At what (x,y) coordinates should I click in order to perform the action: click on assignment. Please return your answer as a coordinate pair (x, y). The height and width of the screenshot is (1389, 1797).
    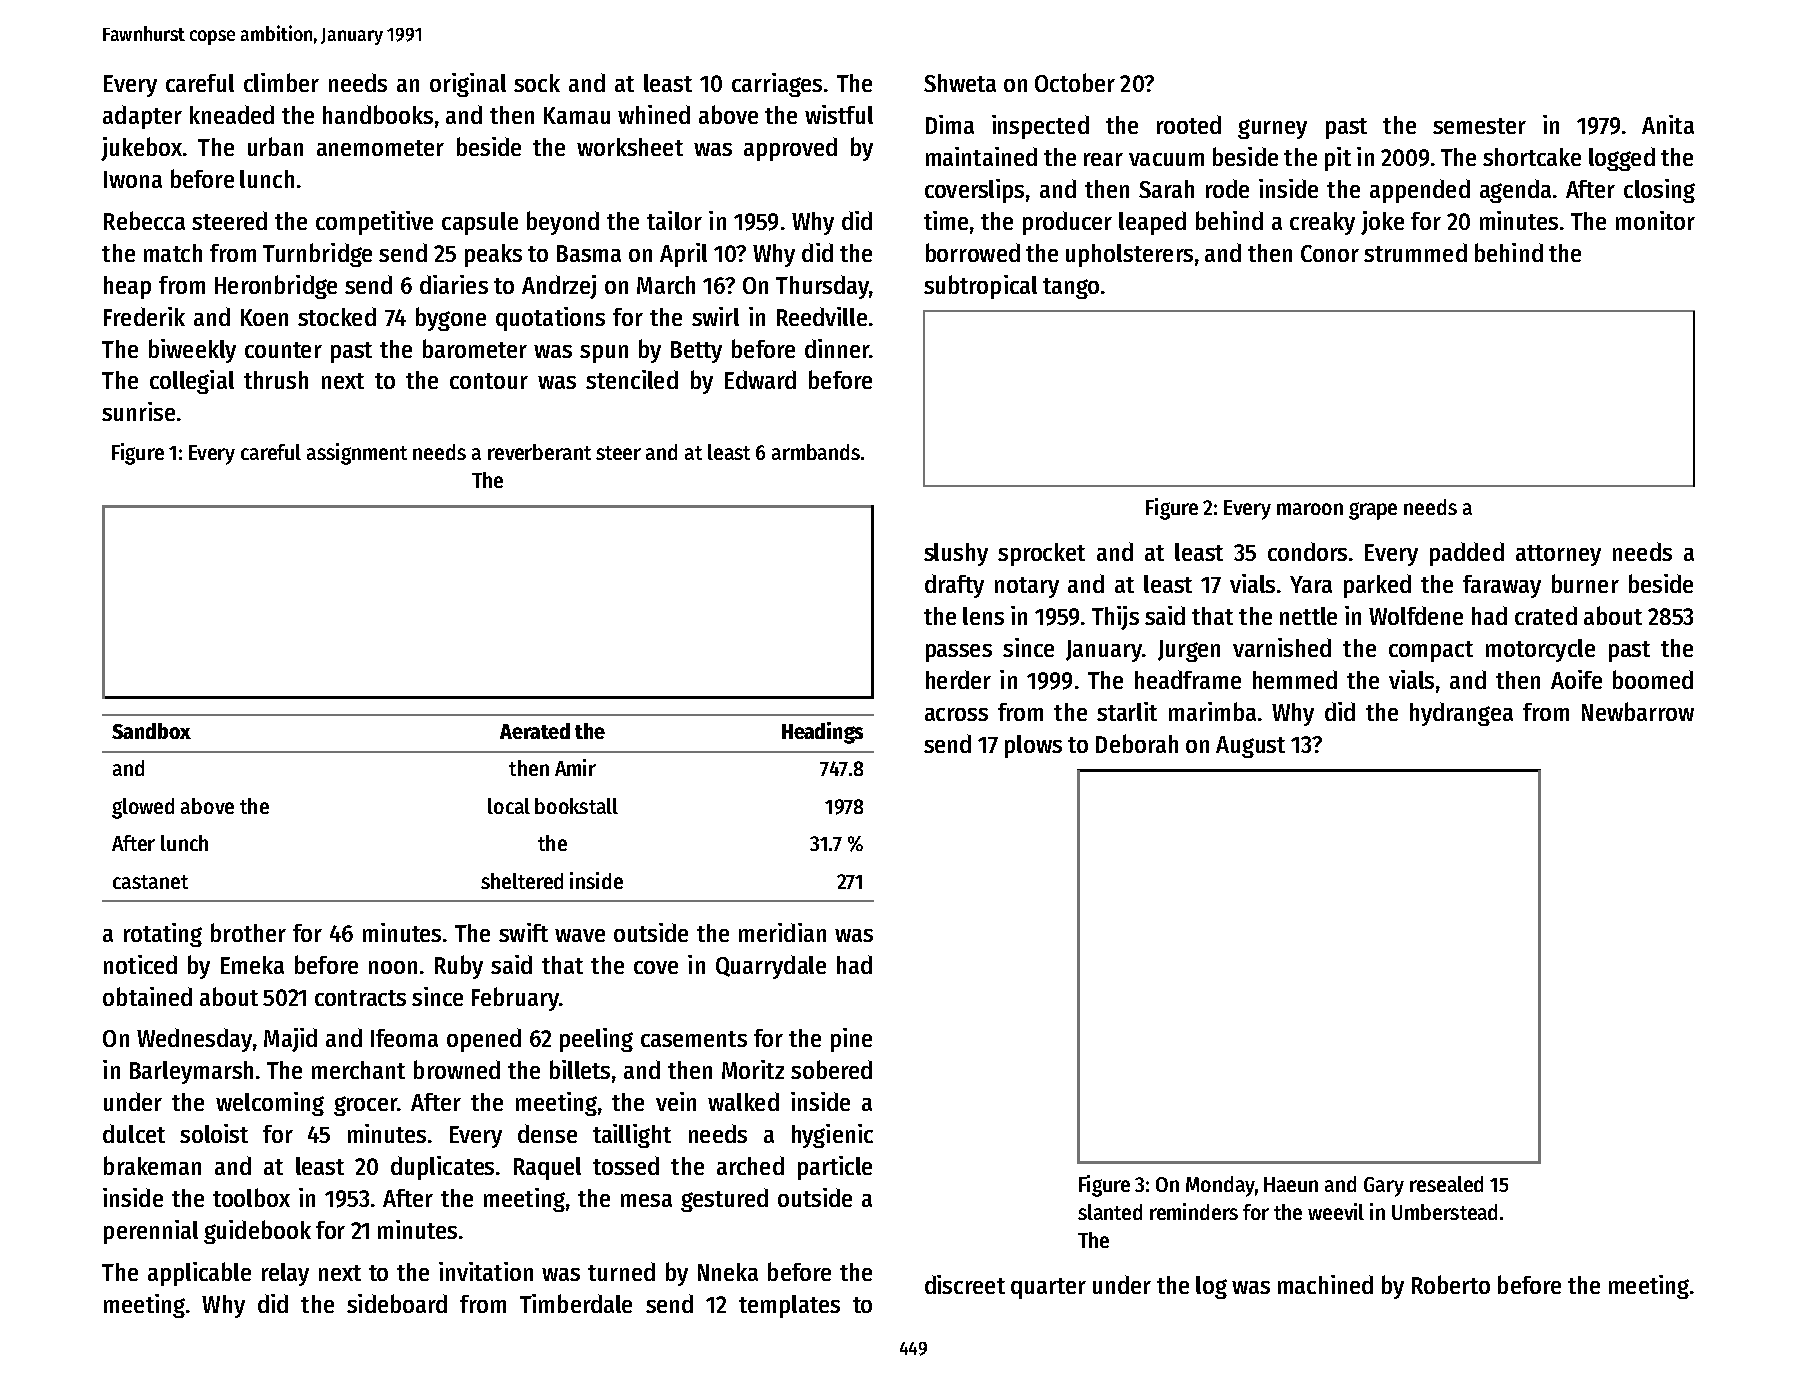
    Looking at the image, I should click on (357, 454).
